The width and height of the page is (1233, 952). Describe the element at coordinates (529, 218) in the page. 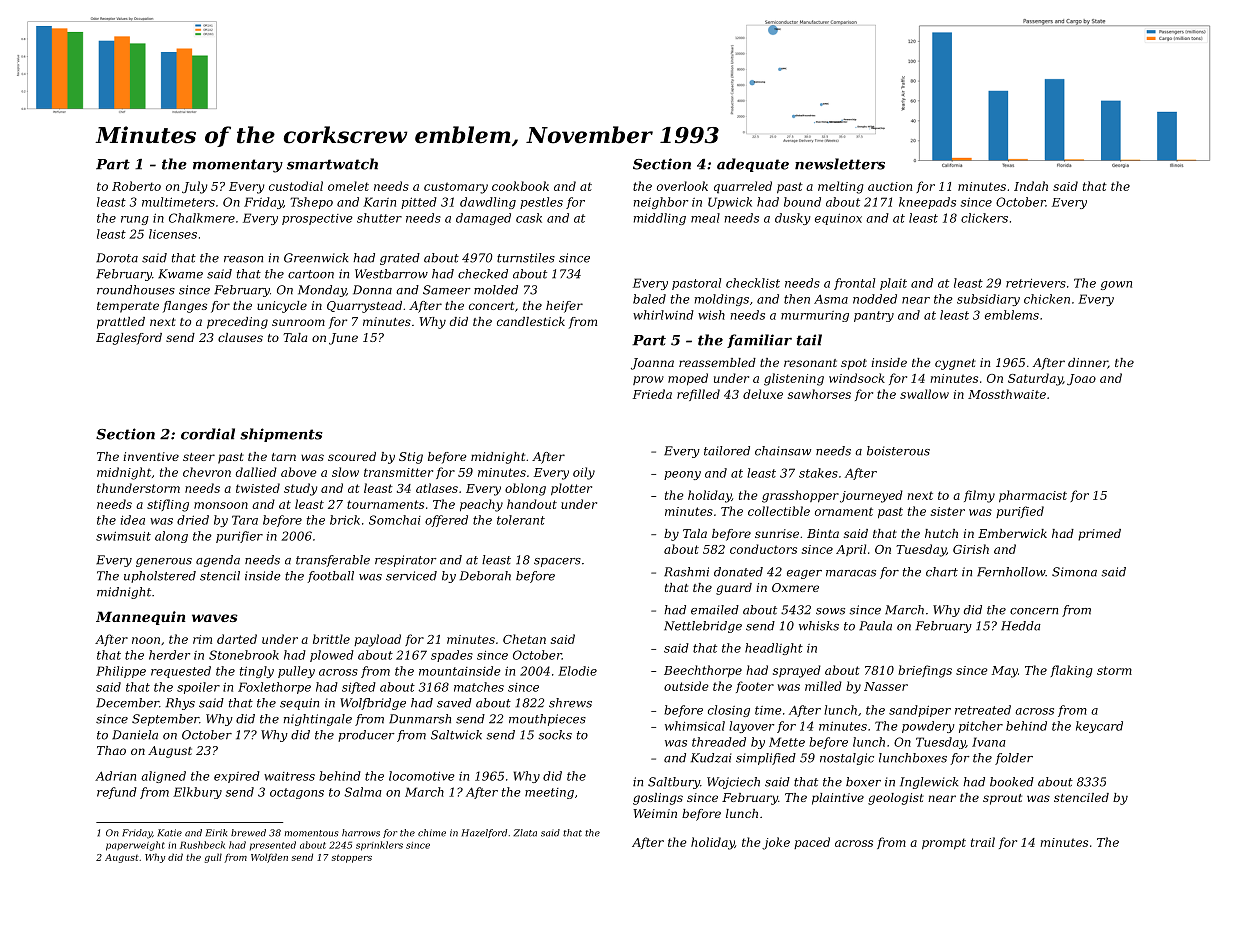

I see `cask` at that location.
